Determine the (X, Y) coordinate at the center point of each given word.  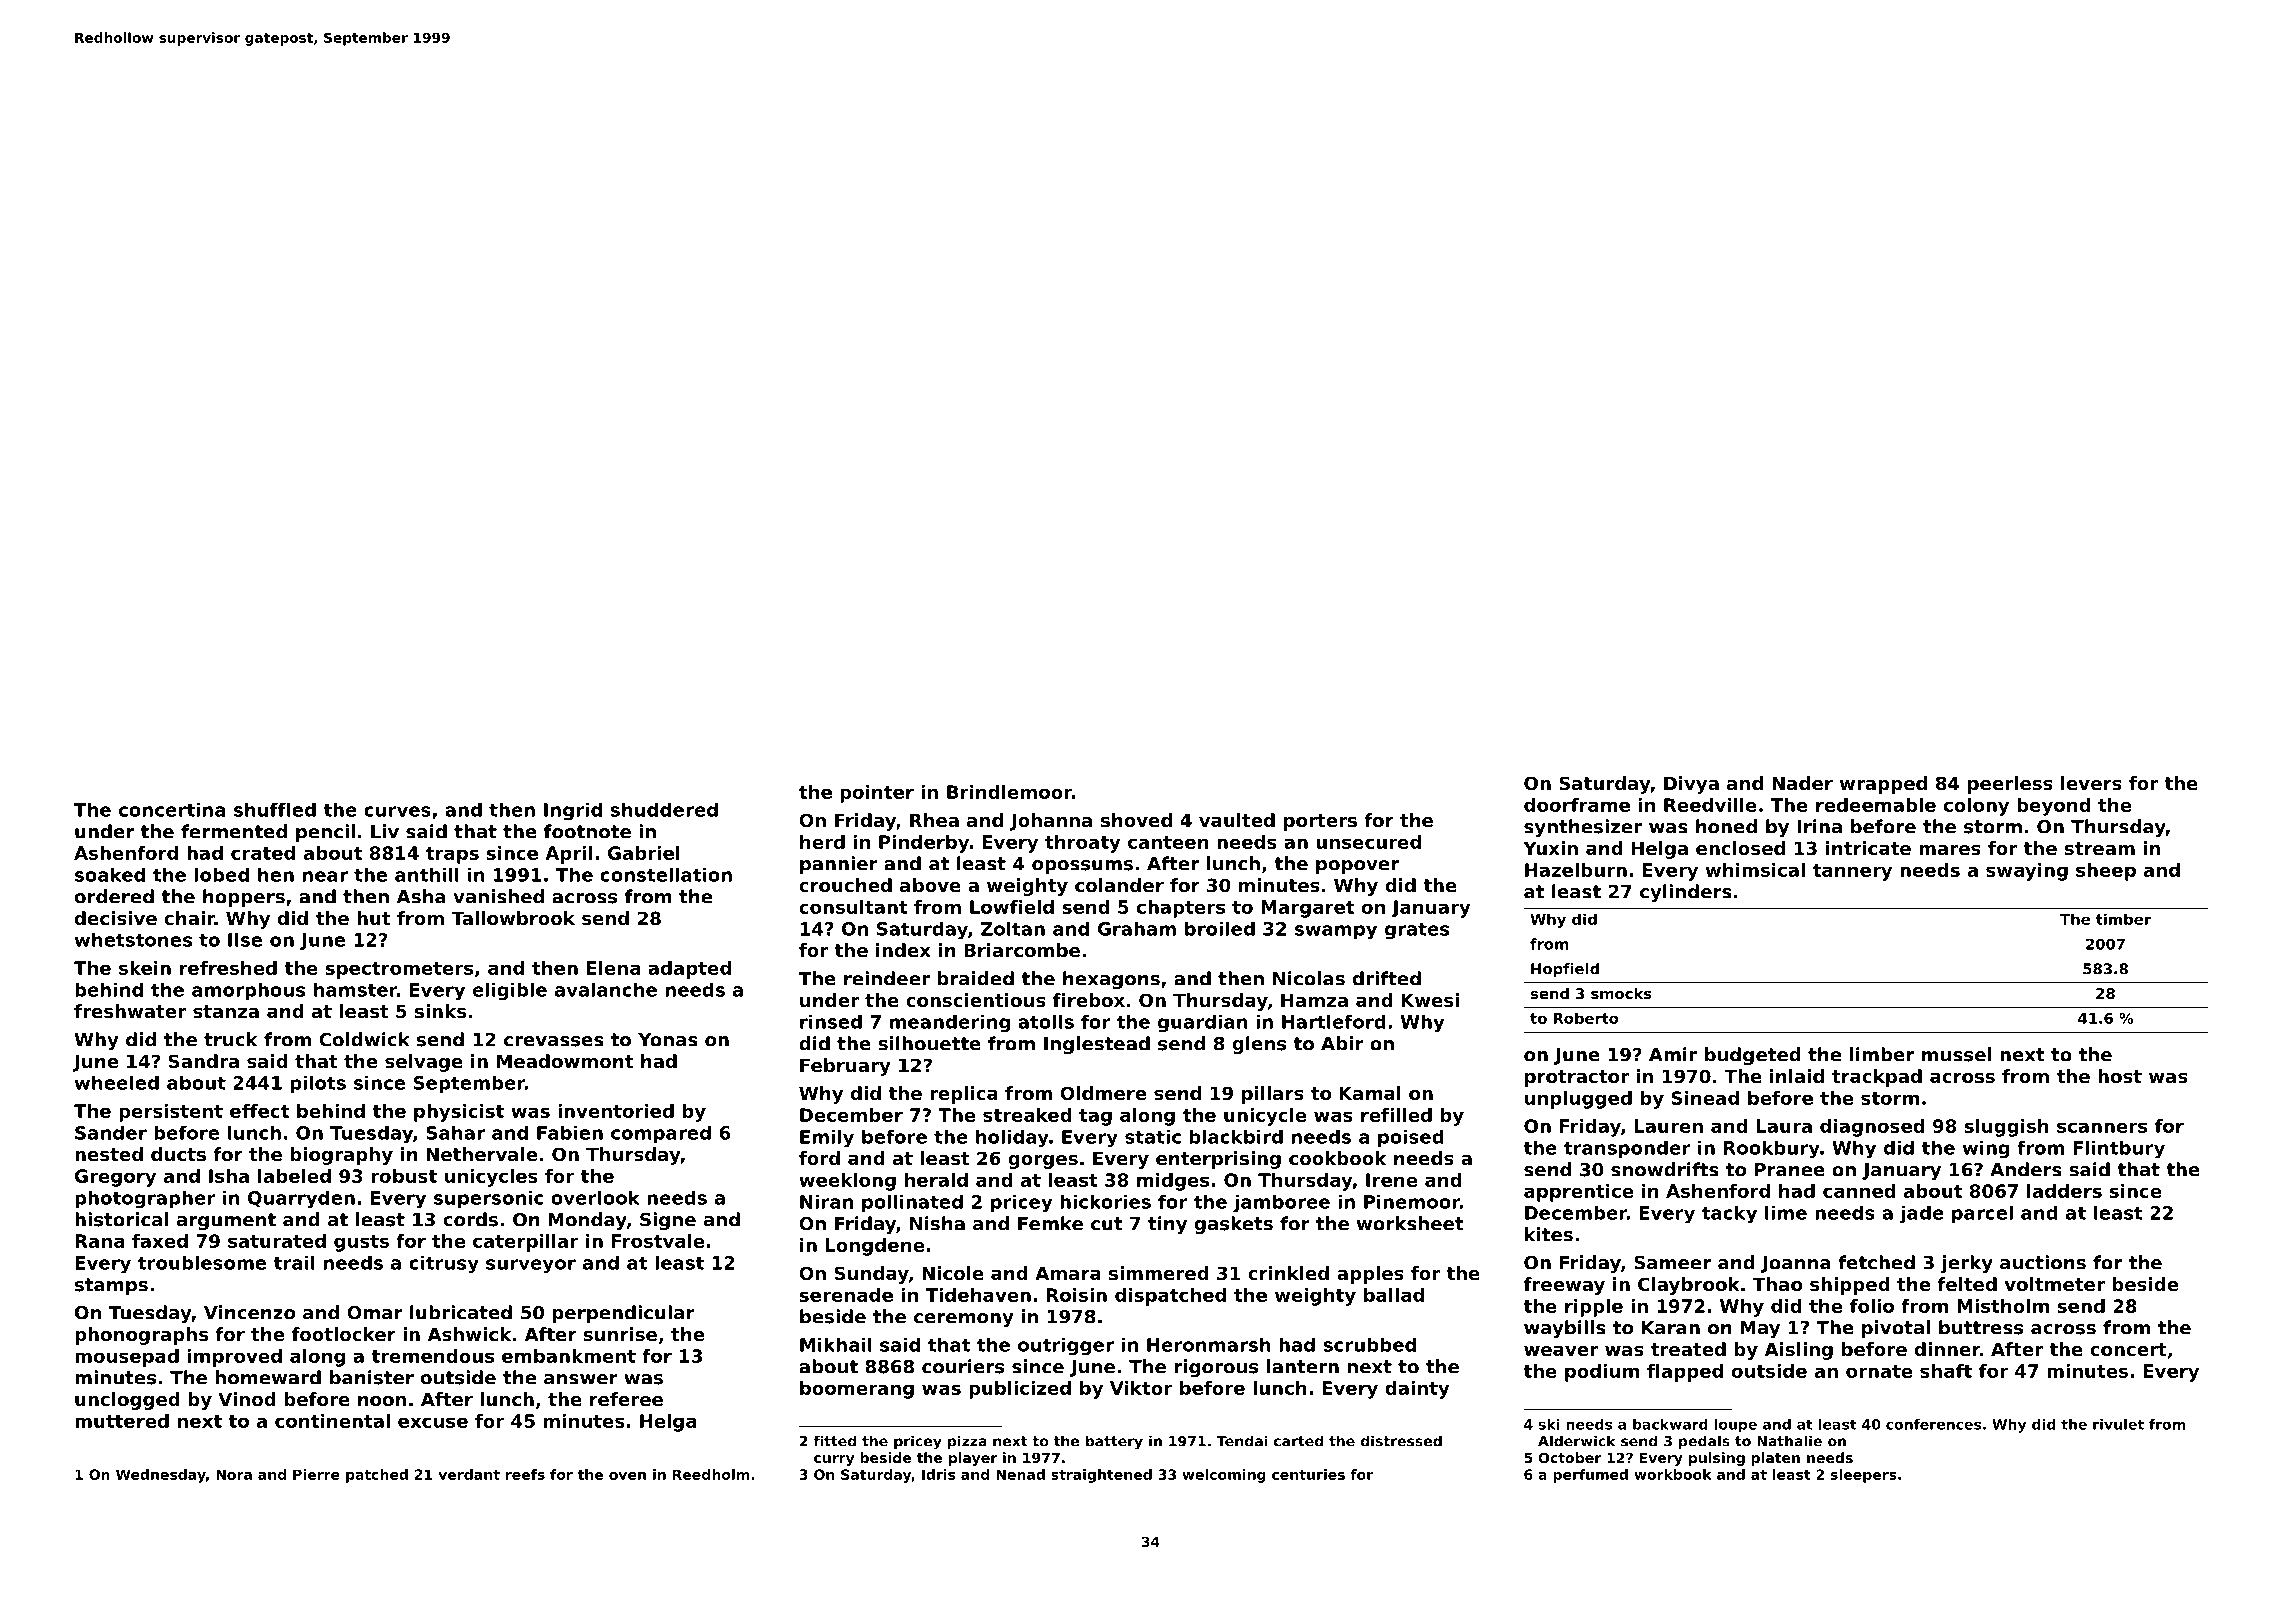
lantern (1303, 1366)
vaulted (1237, 820)
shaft (1946, 1371)
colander (1119, 885)
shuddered (664, 810)
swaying (2027, 872)
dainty (1417, 1390)
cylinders (1686, 893)
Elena (613, 968)
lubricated (461, 1312)
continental (332, 1421)
